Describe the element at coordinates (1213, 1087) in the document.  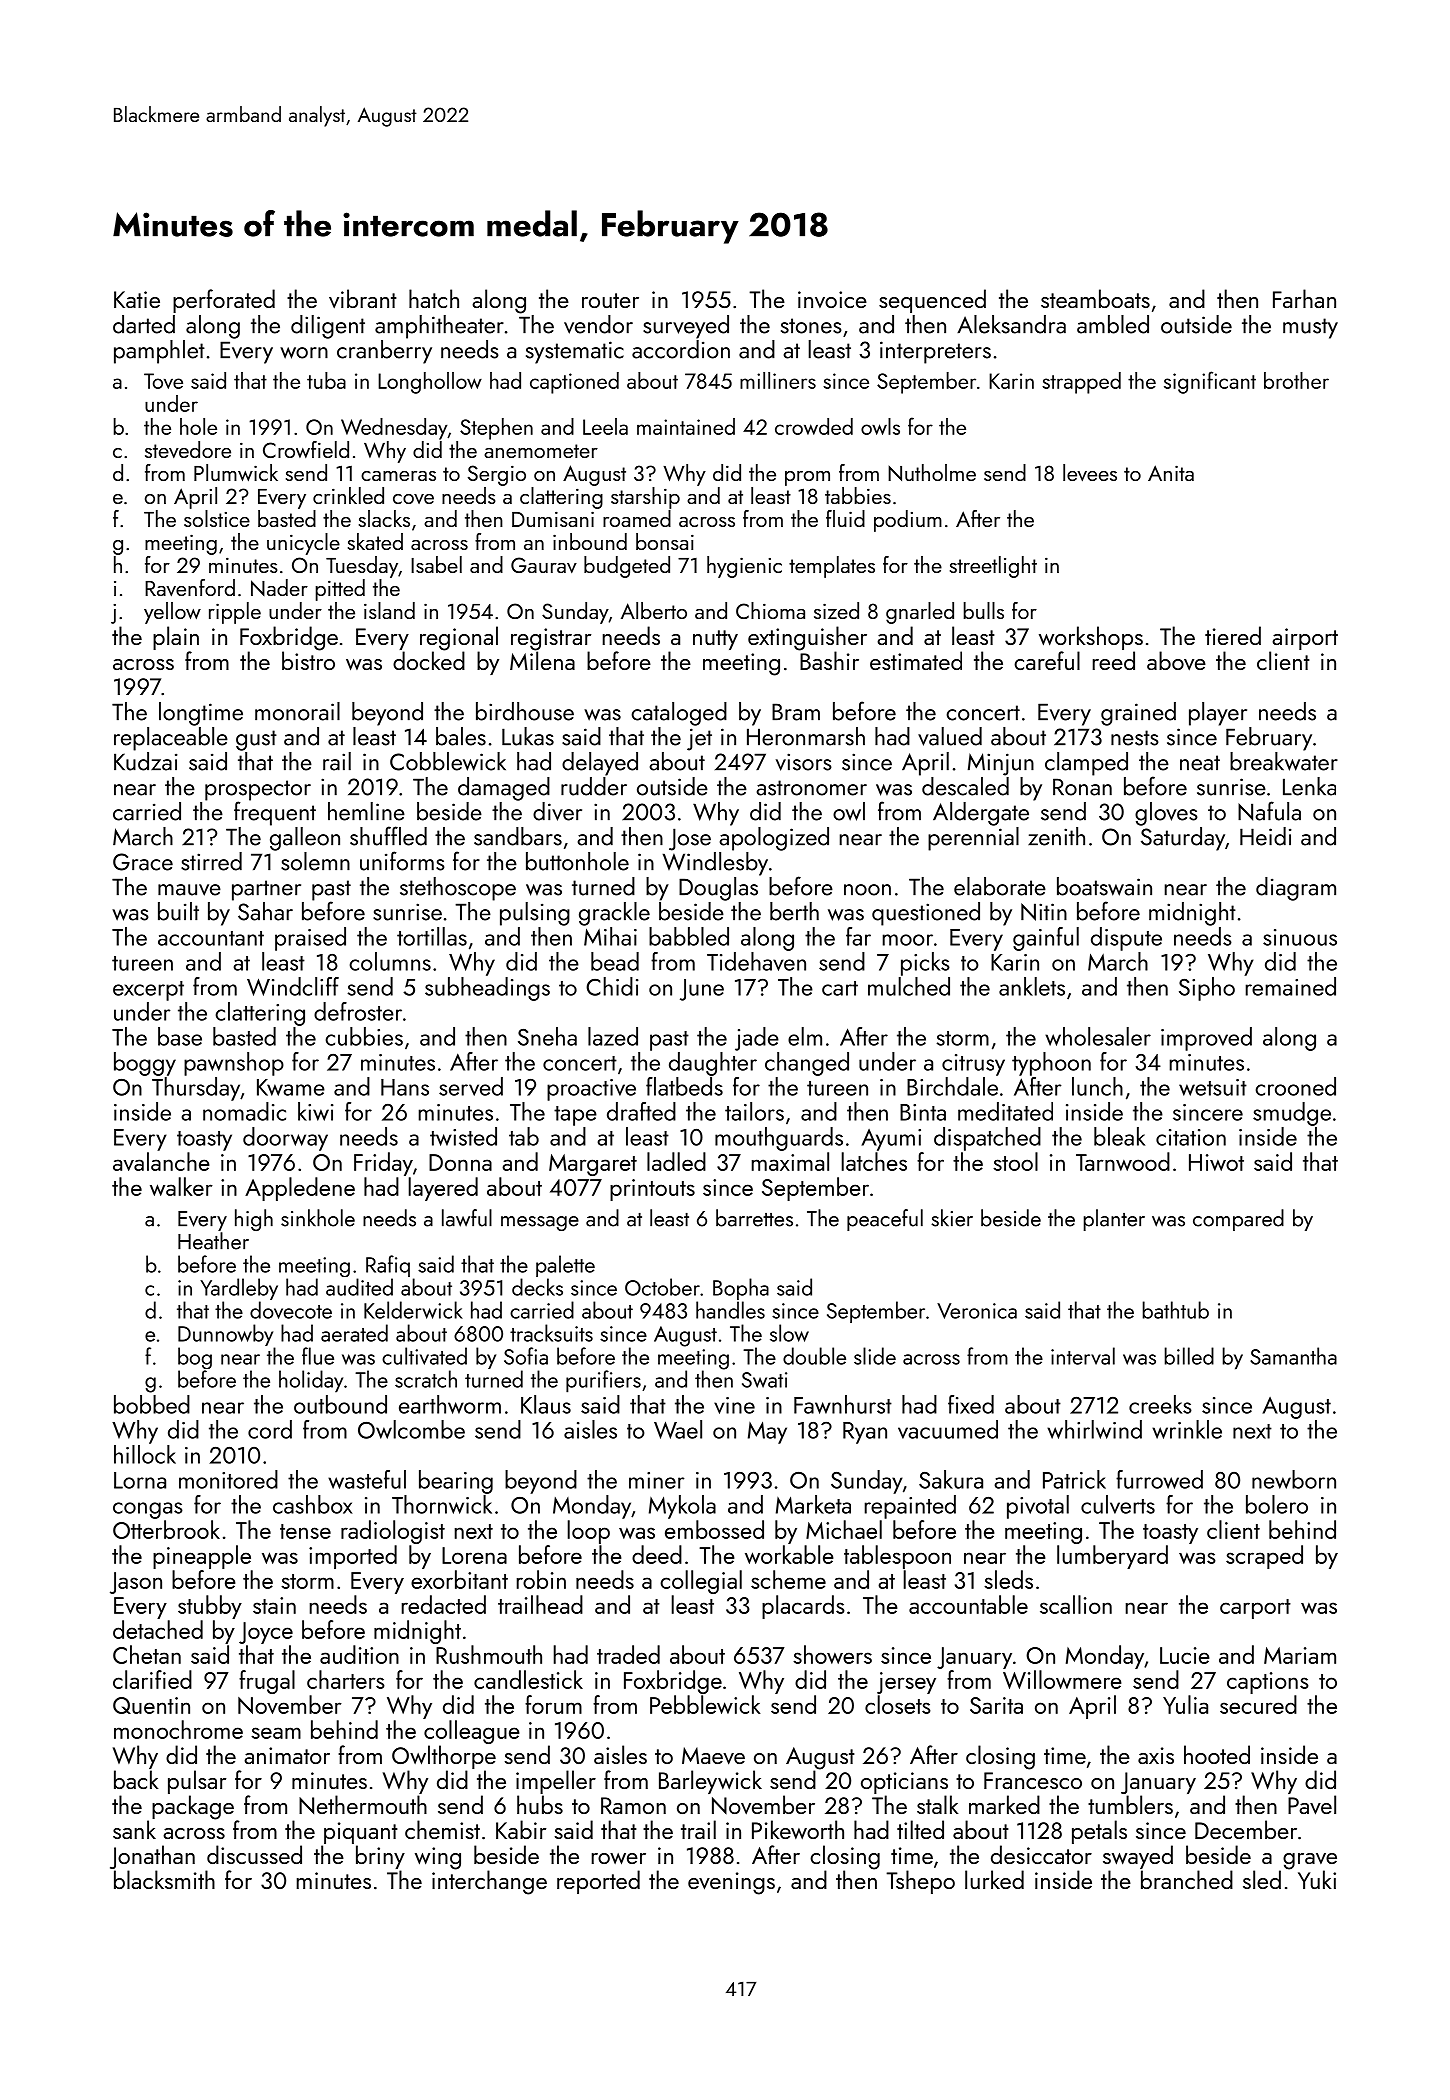
I see `wetsuit` at that location.
